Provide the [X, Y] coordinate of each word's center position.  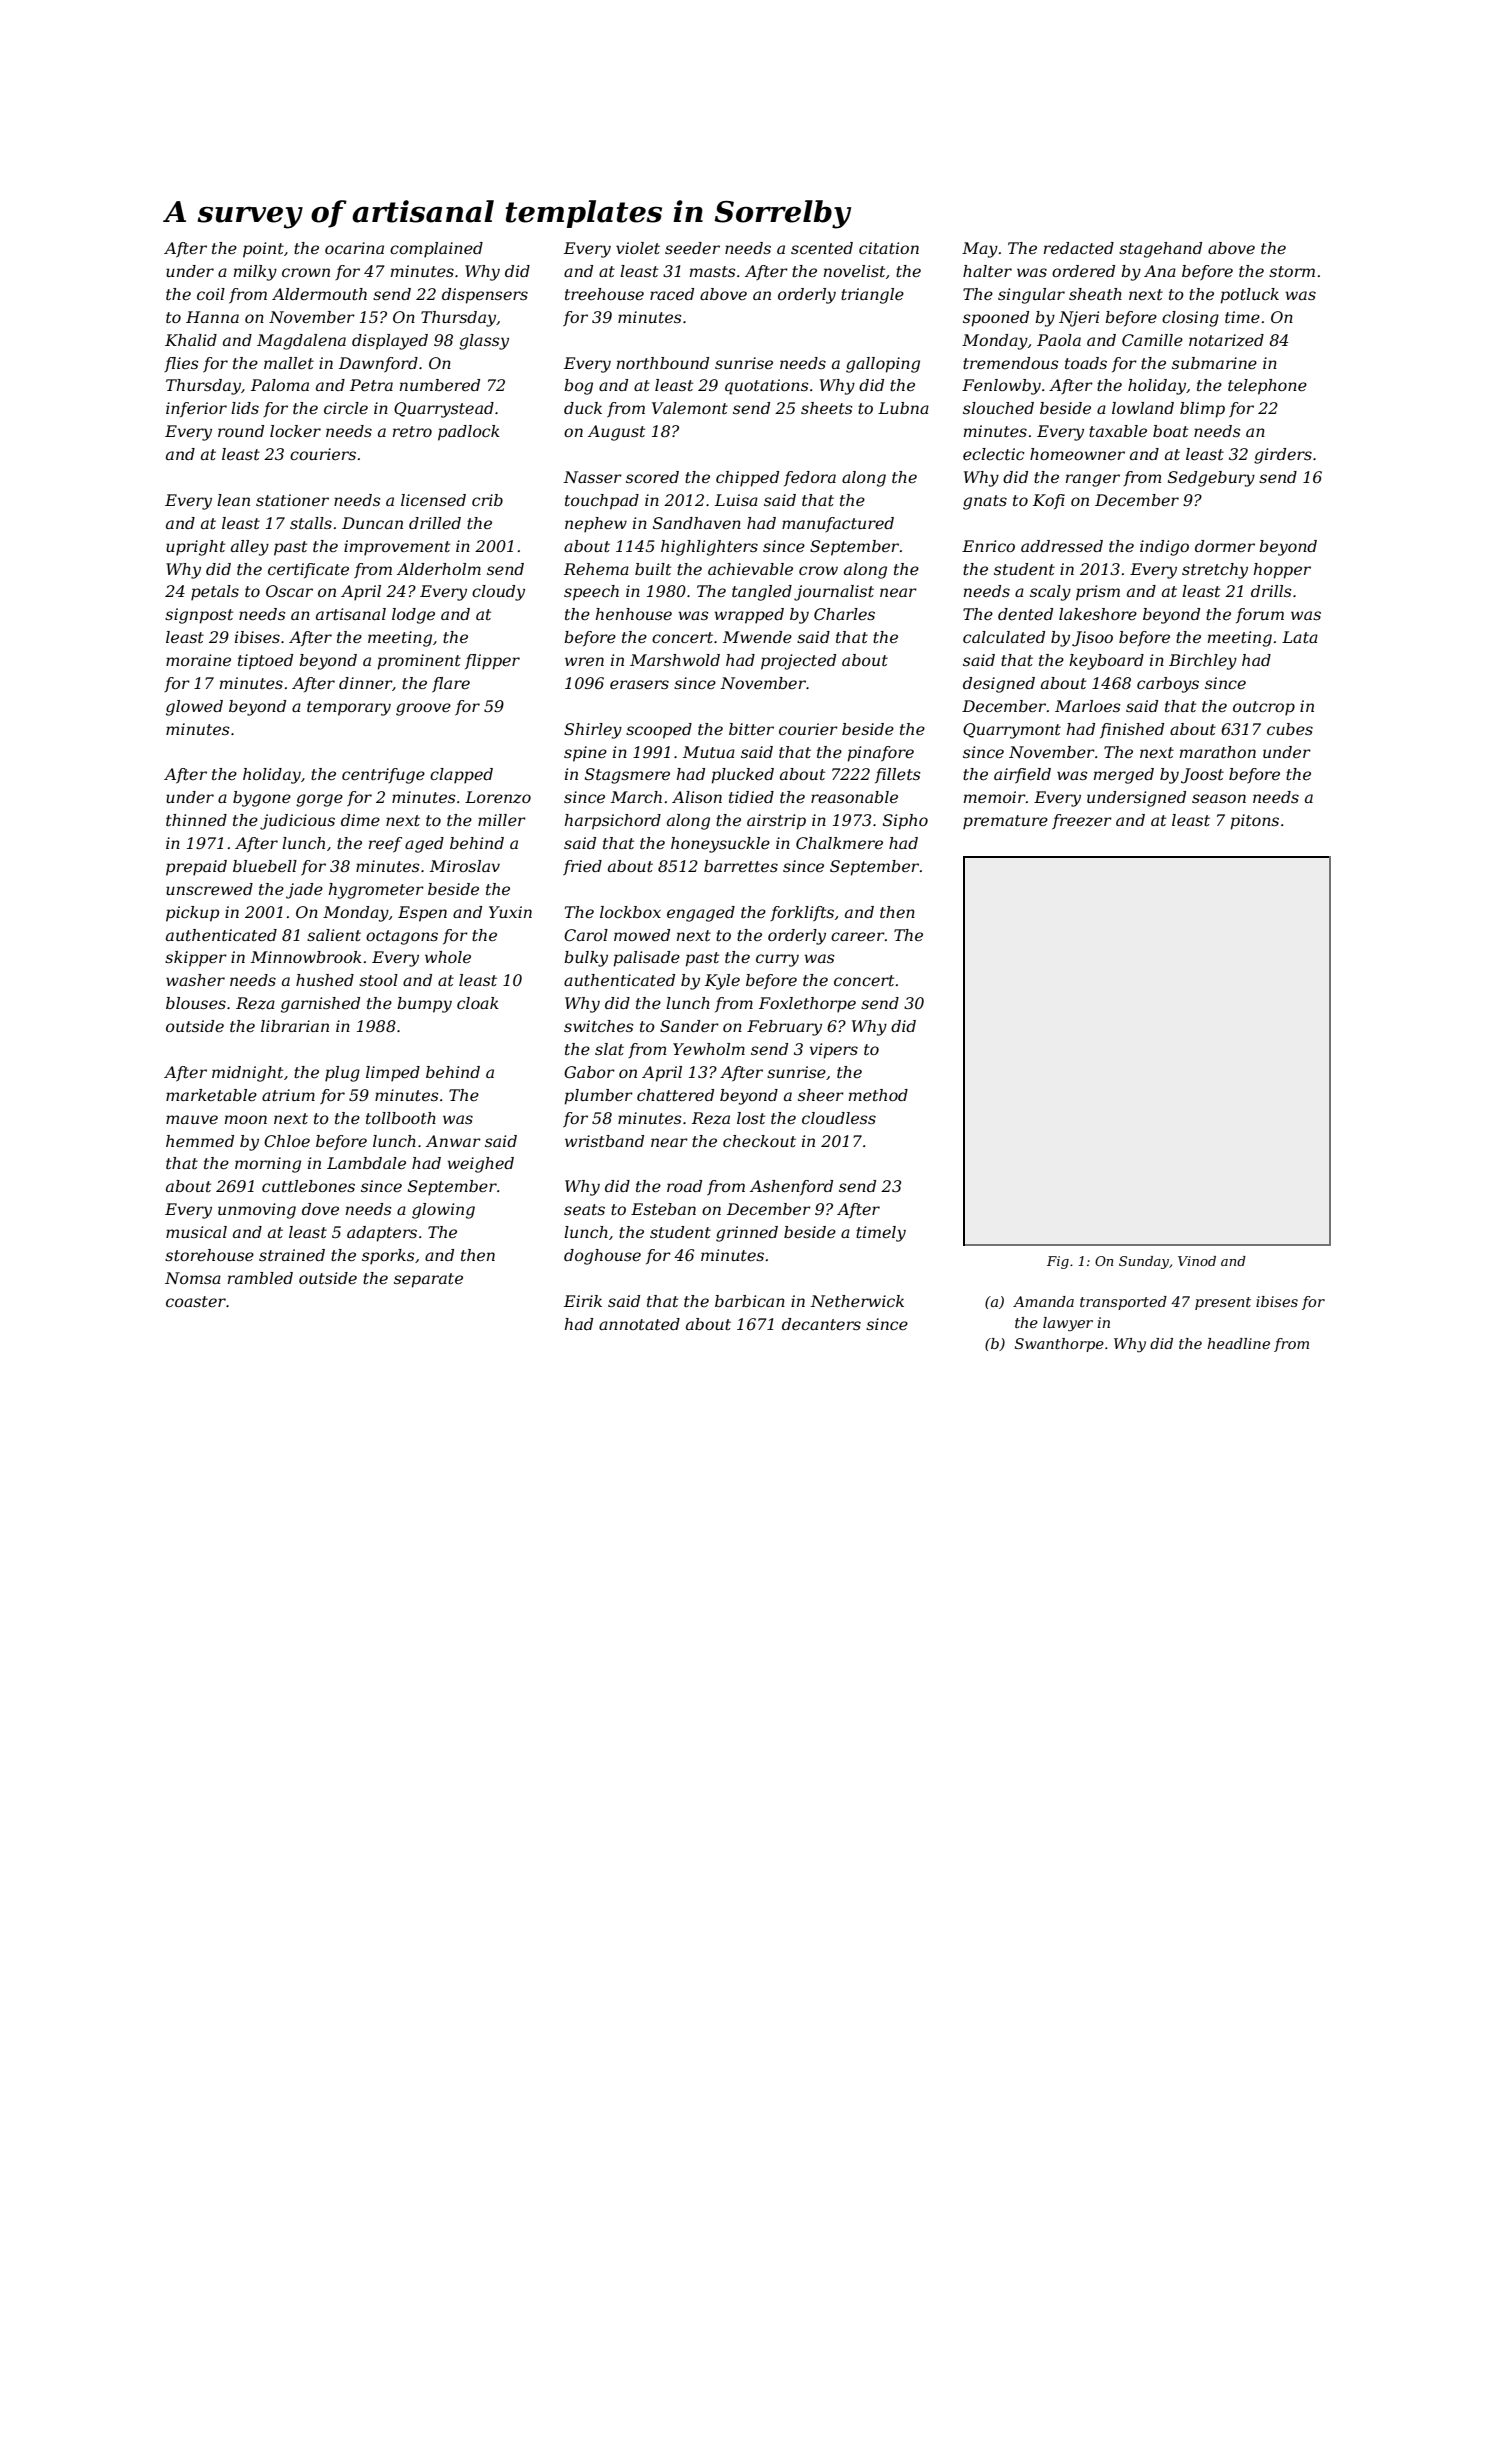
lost [751, 1118]
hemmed [200, 1141]
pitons [1254, 822]
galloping [883, 365]
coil [211, 294]
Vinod [1197, 1261]
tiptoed [265, 662]
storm [1292, 271]
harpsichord [613, 822]
